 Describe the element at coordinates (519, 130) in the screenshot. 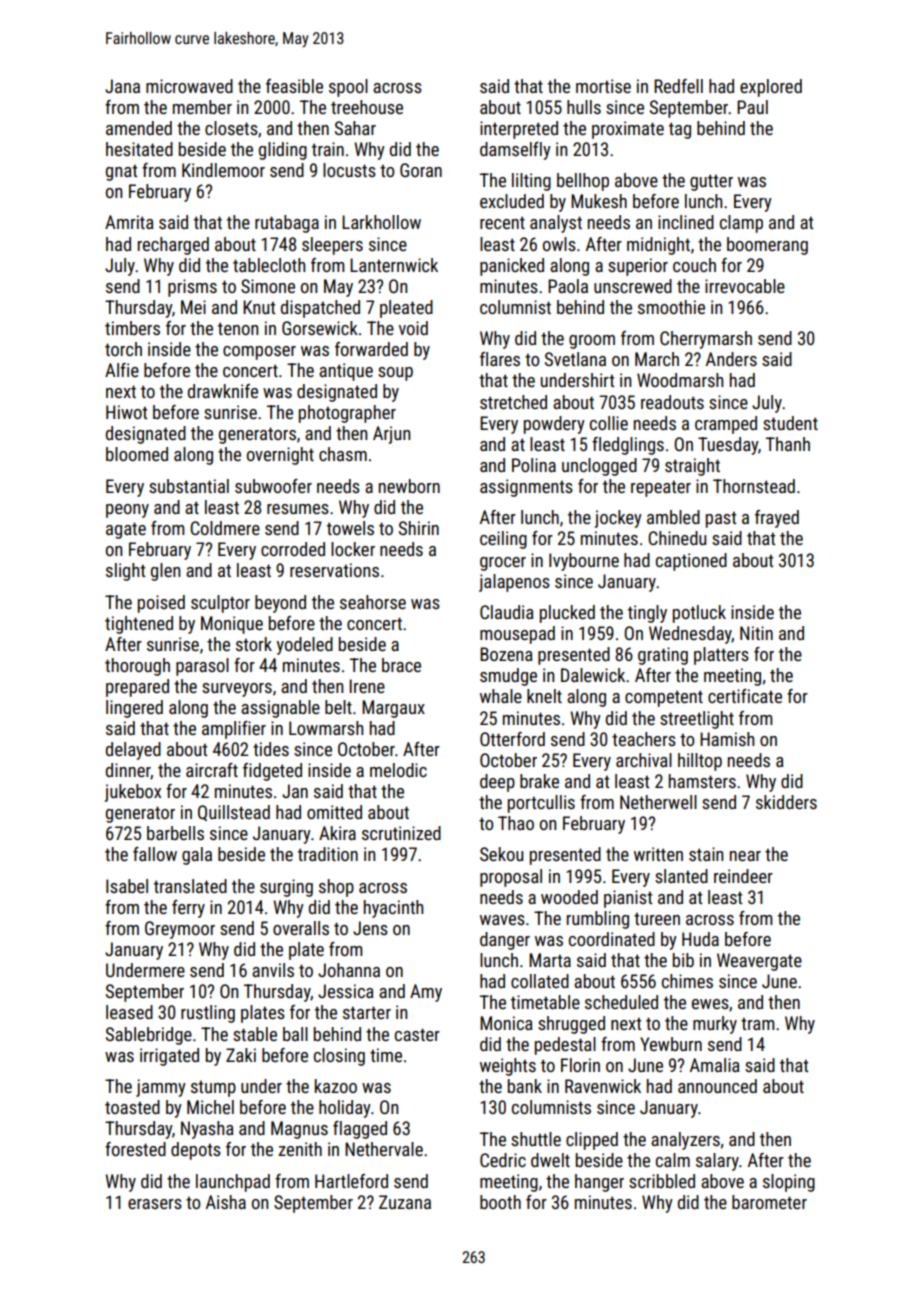

I see `interpreted` at that location.
